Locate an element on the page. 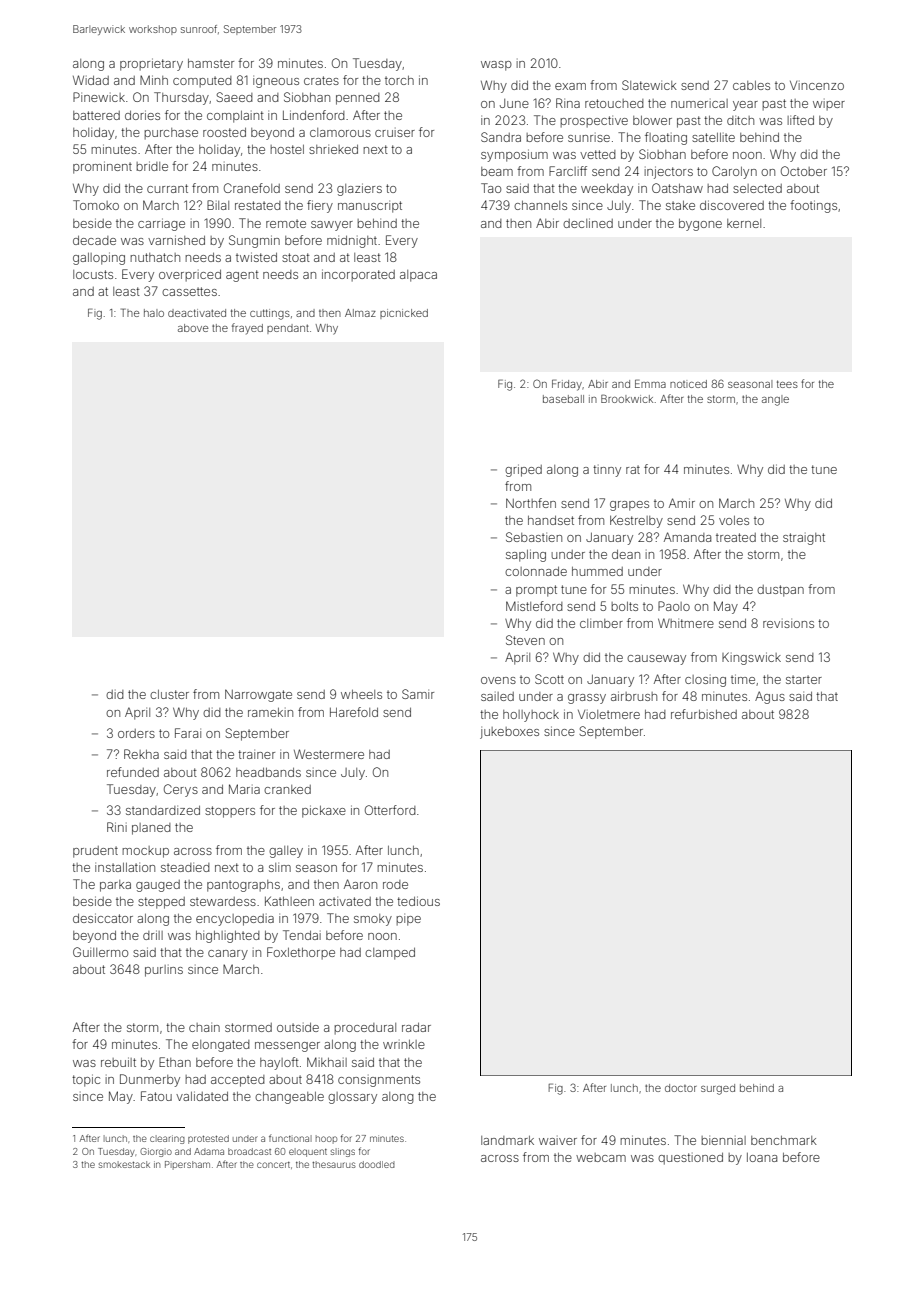 The width and height of the page is (924, 1314). refurbished is located at coordinates (704, 714).
